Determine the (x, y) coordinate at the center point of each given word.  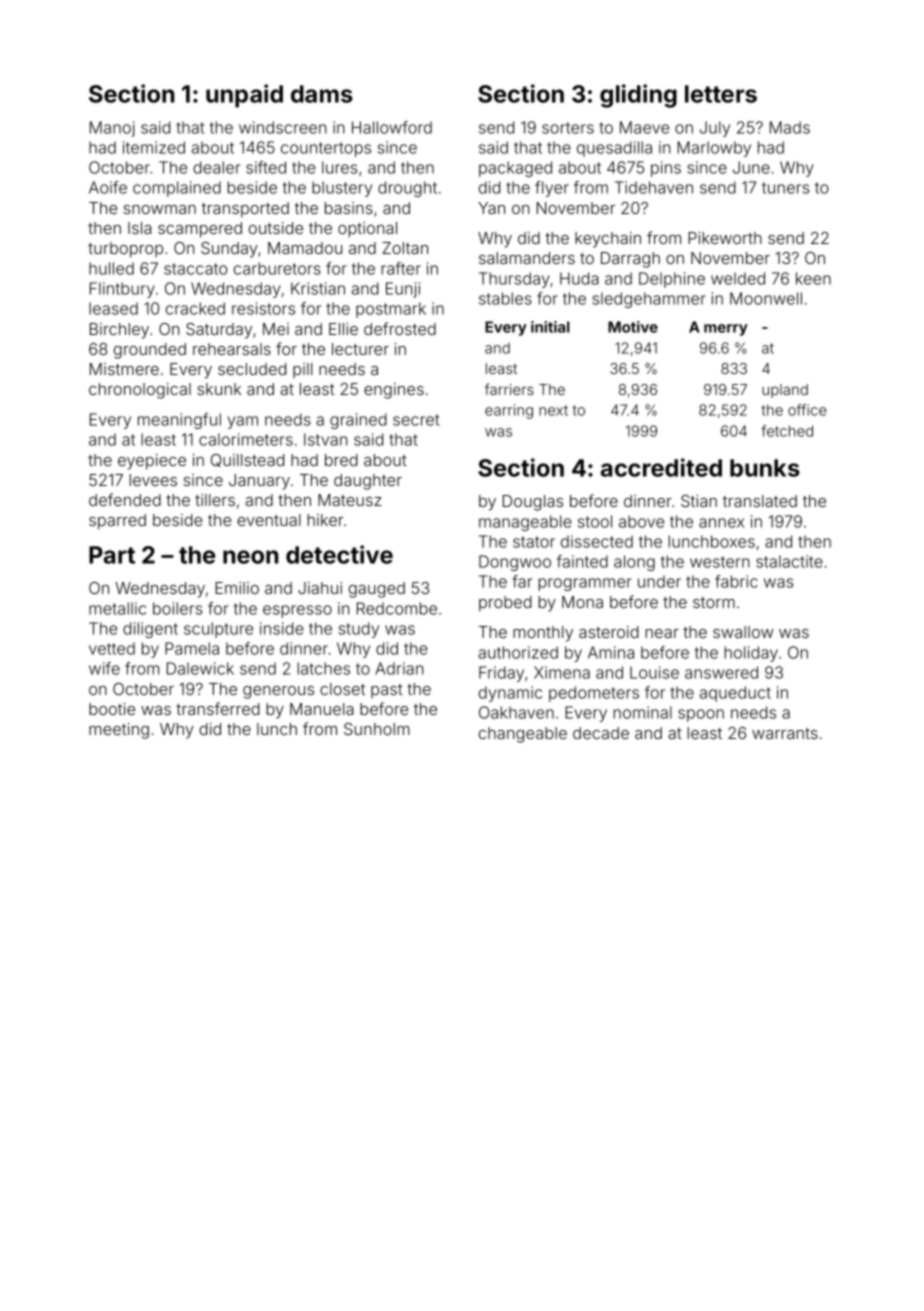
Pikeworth (725, 238)
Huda (579, 278)
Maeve (644, 127)
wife (104, 668)
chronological (140, 391)
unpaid (244, 96)
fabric (736, 581)
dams (322, 94)
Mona (582, 602)
